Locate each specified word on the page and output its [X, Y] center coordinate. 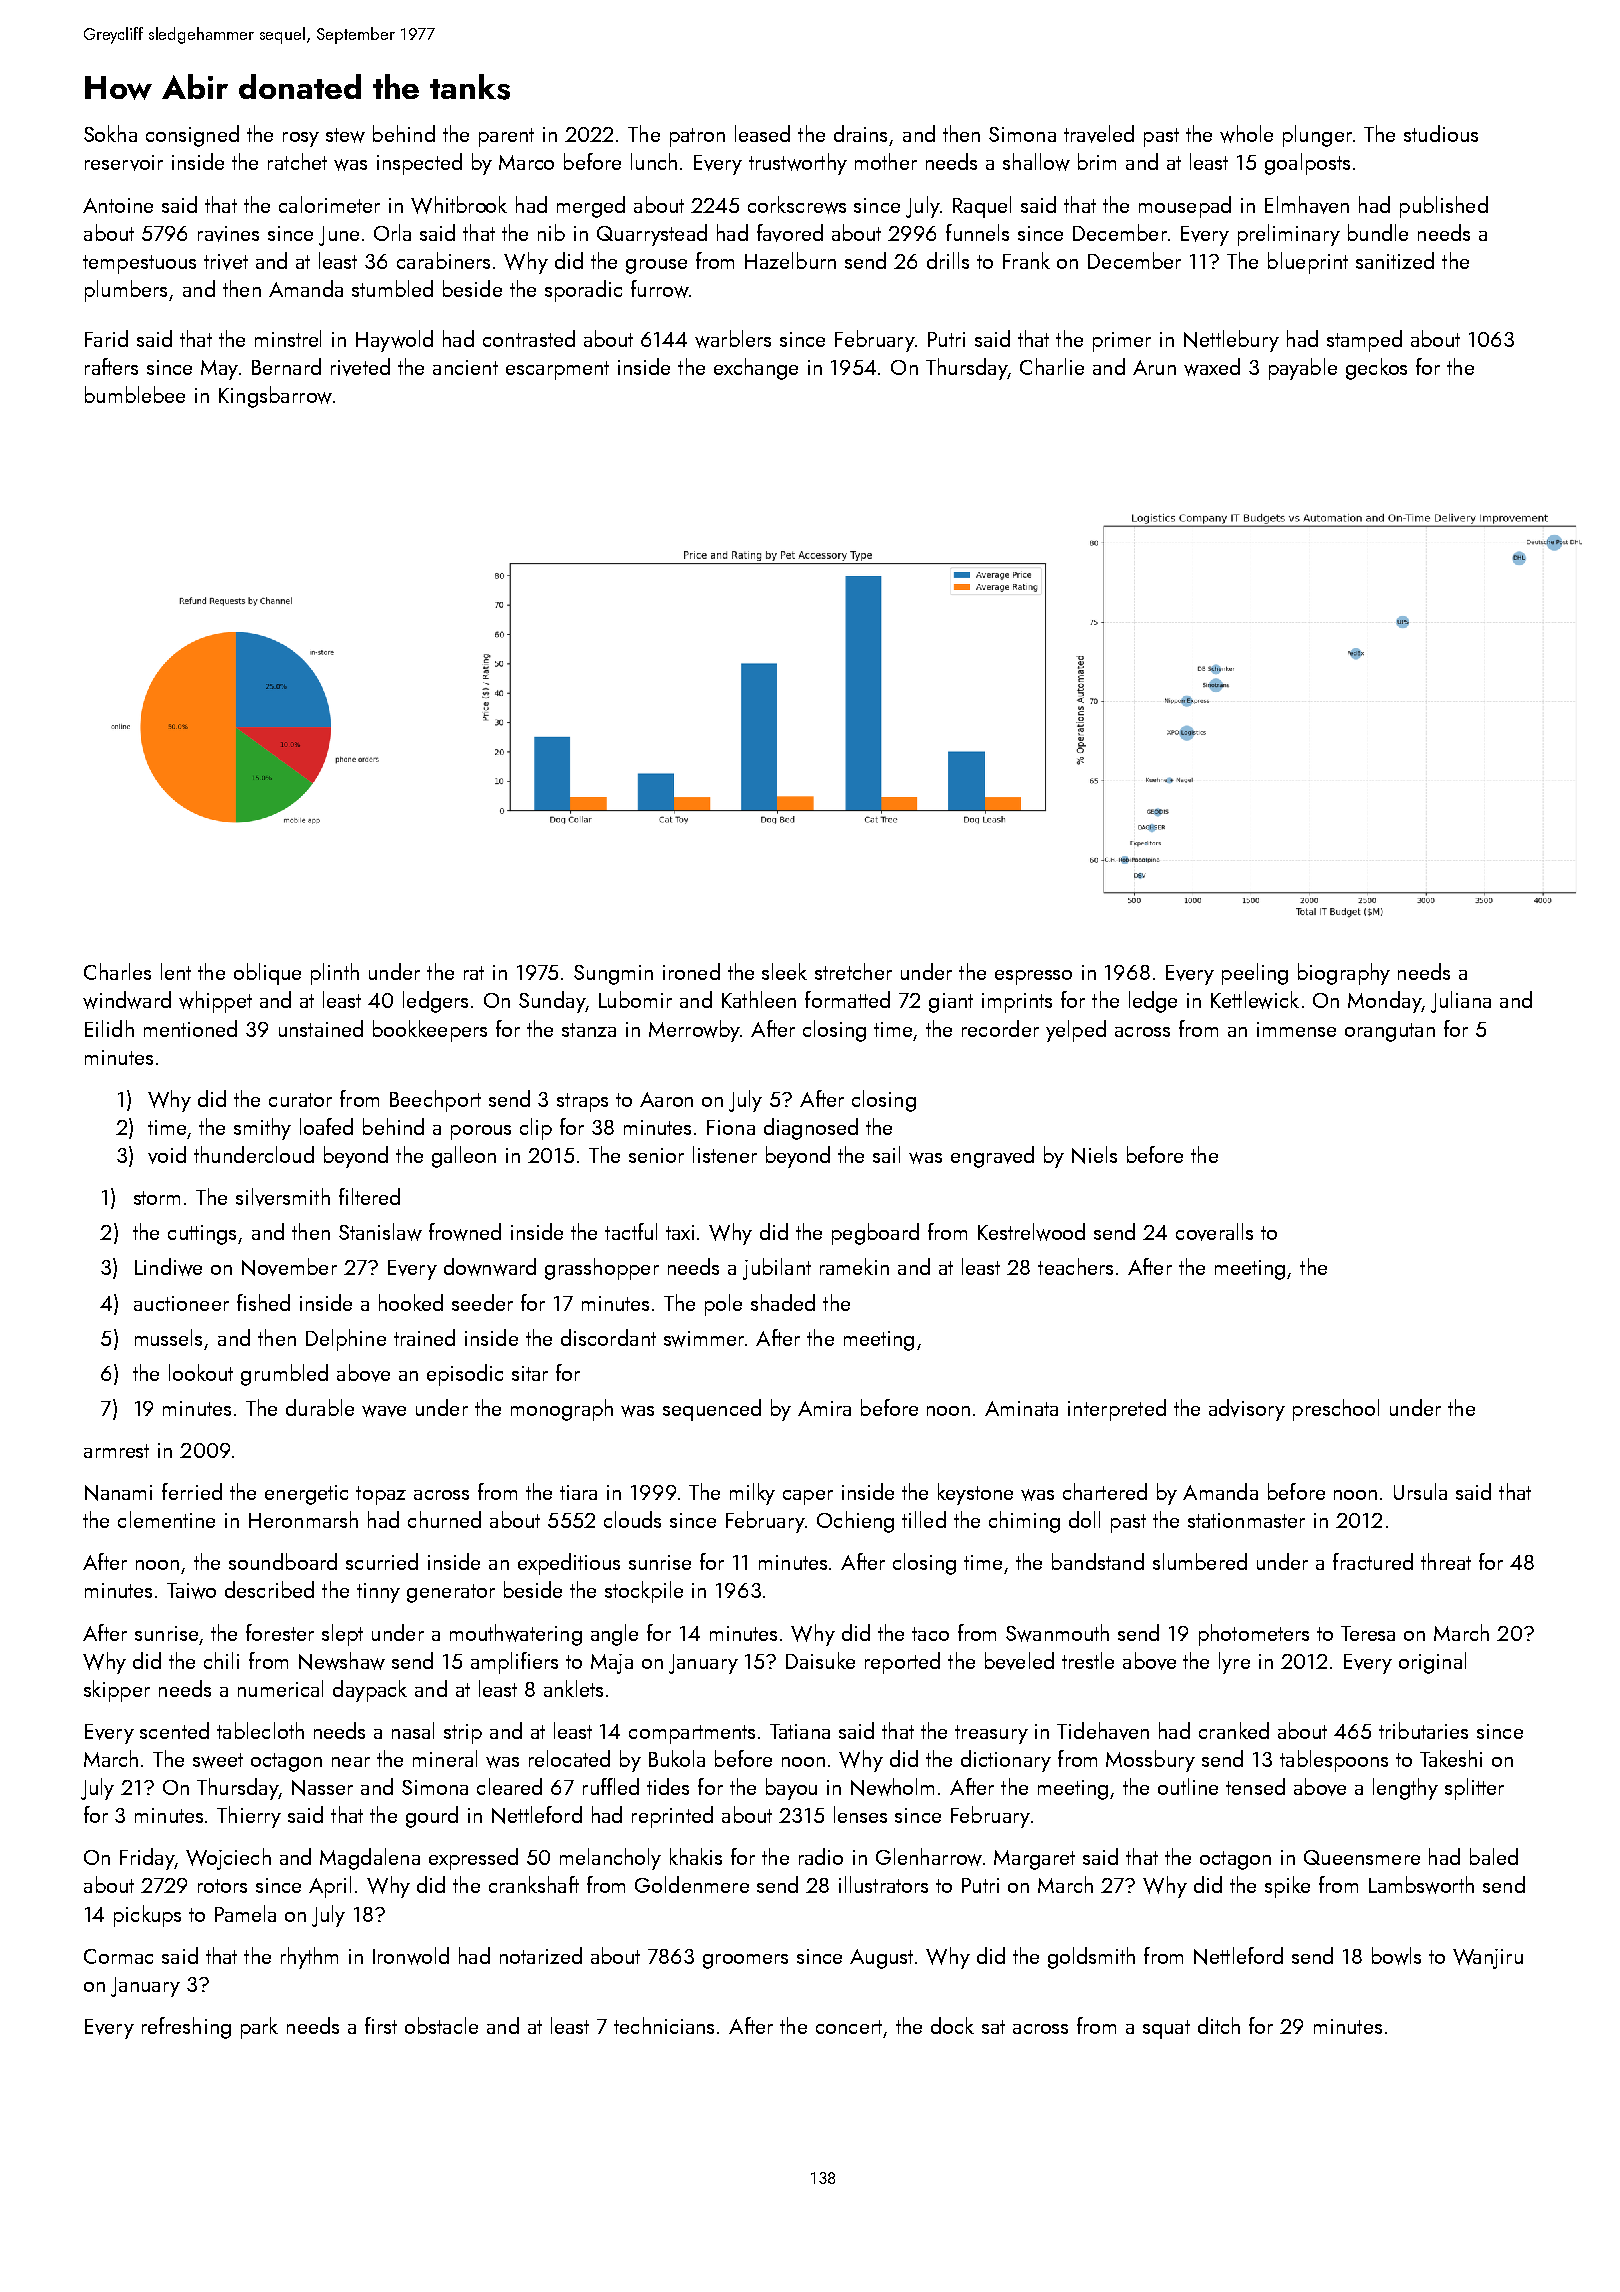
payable [1303, 369]
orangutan [1390, 1032]
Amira [824, 1408]
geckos [1376, 369]
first [381, 2025]
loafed [326, 1126]
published [1444, 207]
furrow [660, 289]
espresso [1033, 977]
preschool [1336, 1410]
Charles [117, 971]
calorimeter [329, 204]
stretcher [853, 971]
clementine [166, 1519]
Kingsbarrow [275, 397]
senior [656, 1155]
